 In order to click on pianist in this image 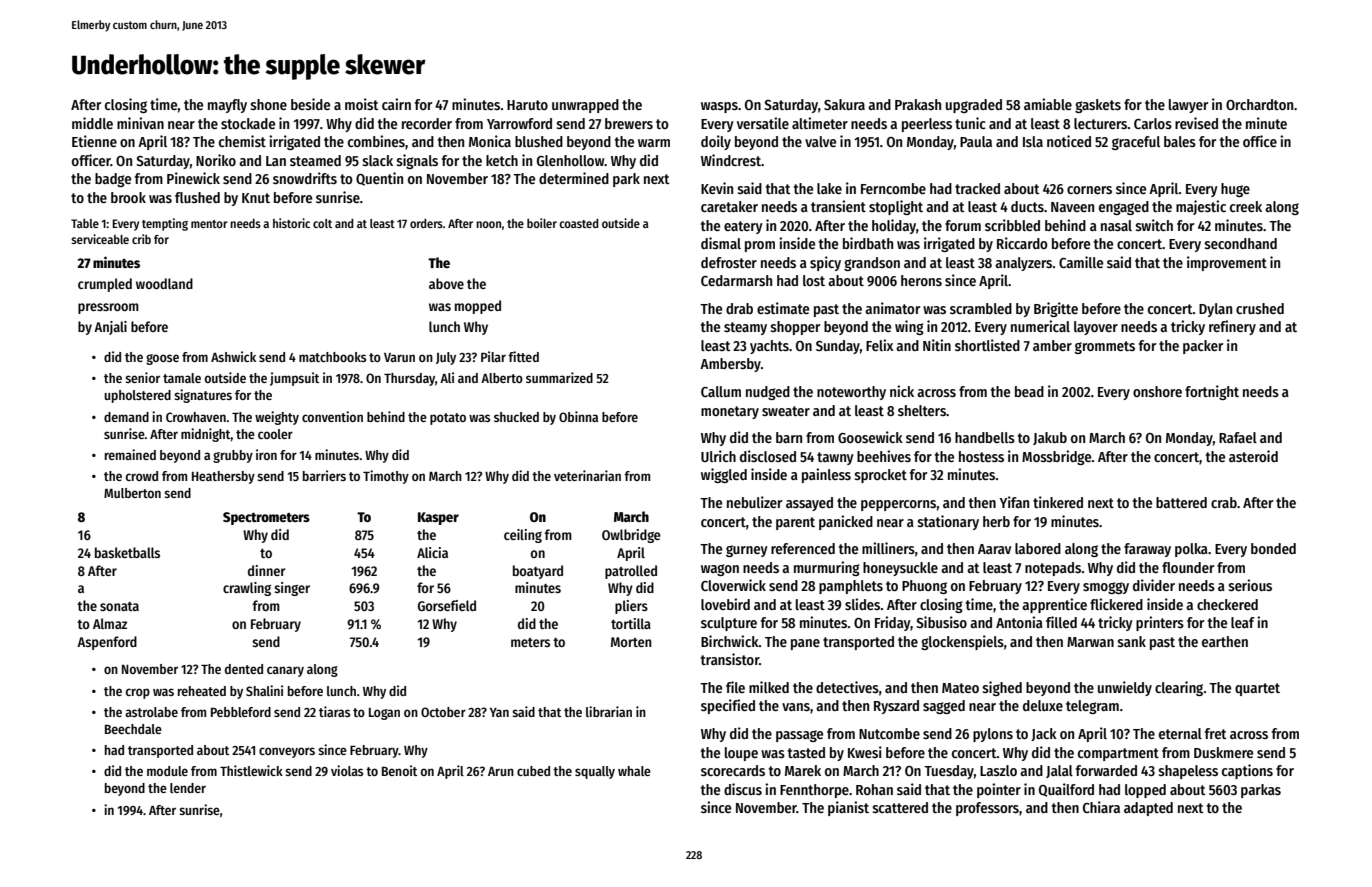, I will do `click(848, 808)`.
